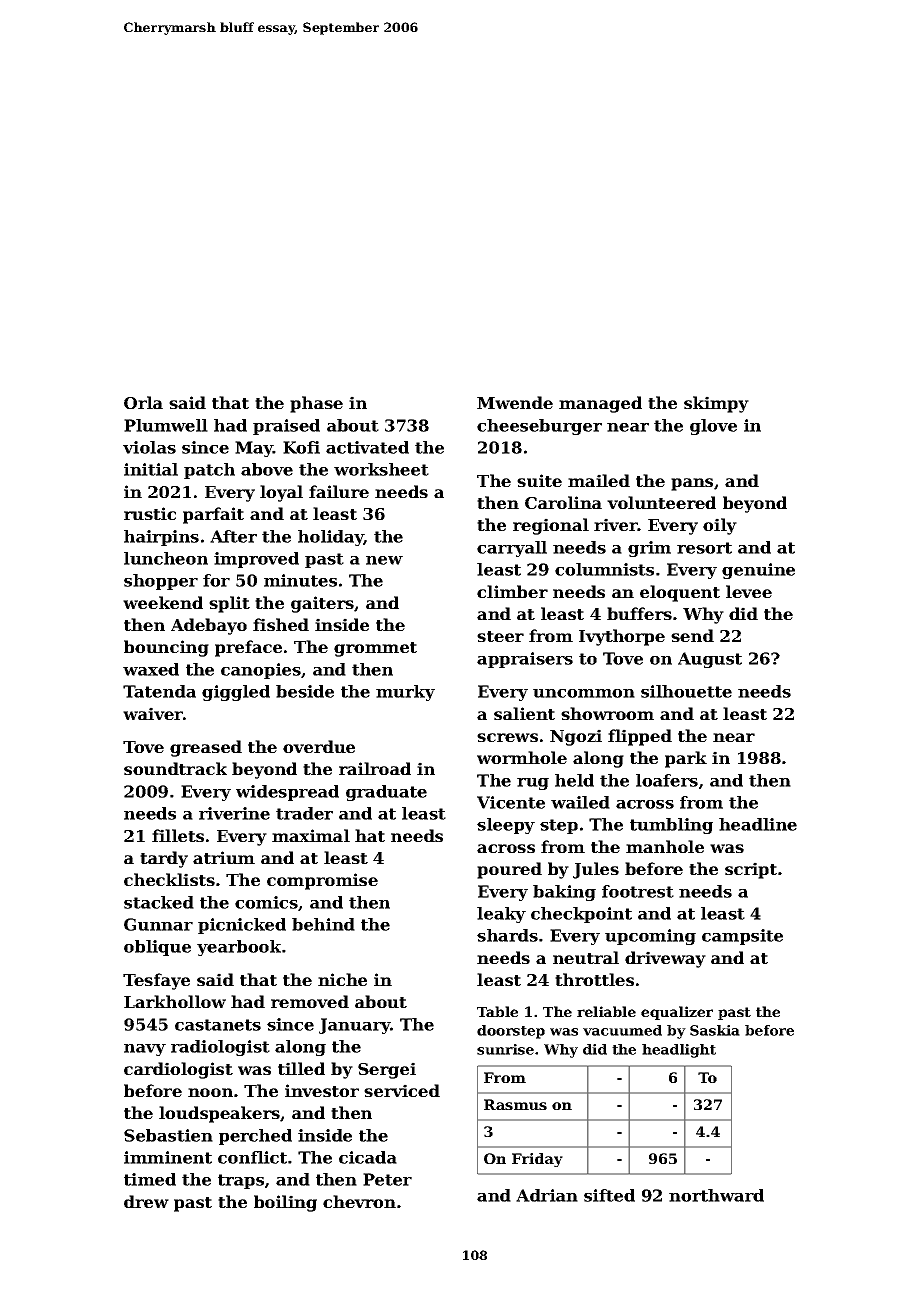  I want to click on skimpy, so click(716, 404).
